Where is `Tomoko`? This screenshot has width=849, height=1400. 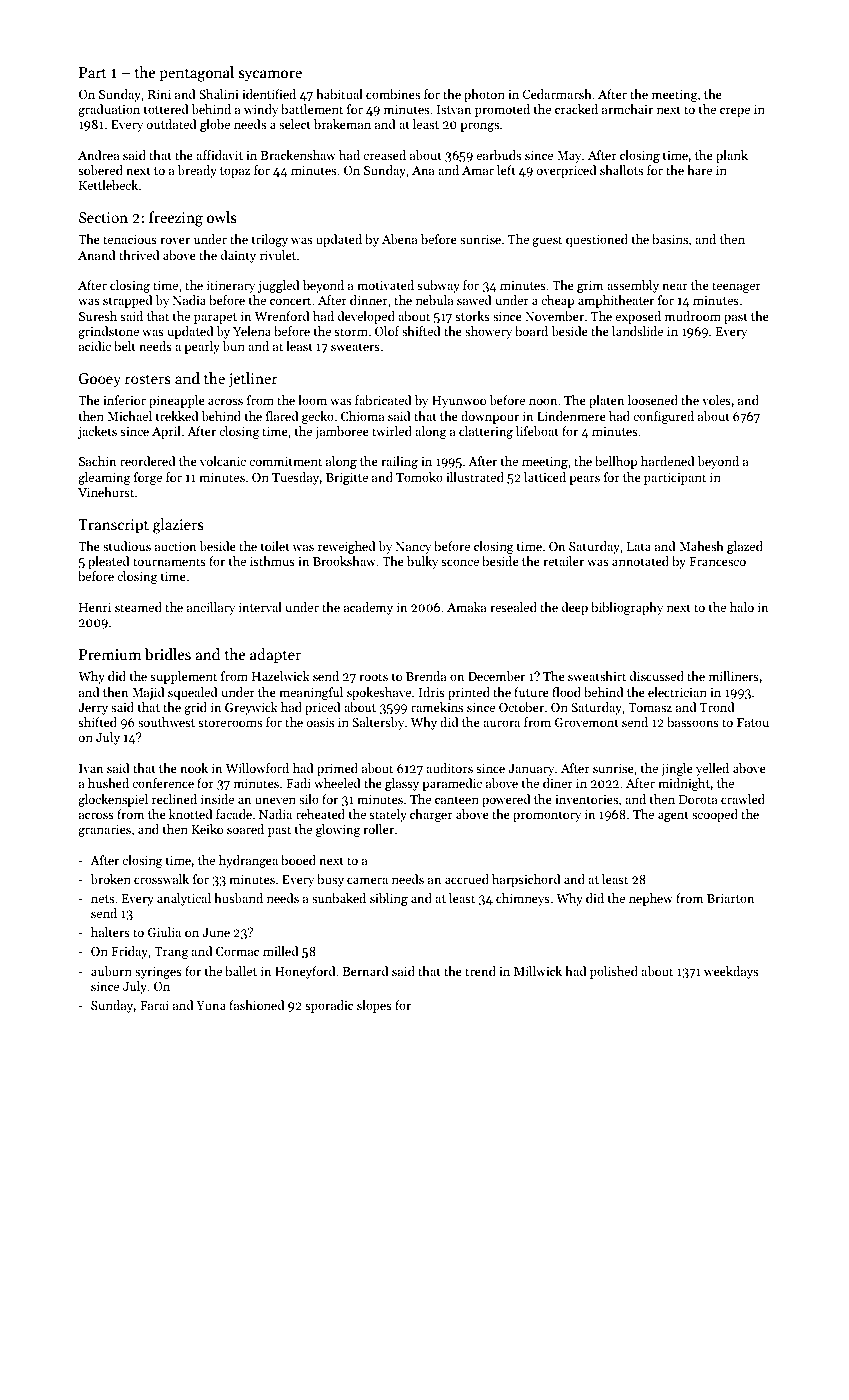
Tomoko is located at coordinates (419, 477).
